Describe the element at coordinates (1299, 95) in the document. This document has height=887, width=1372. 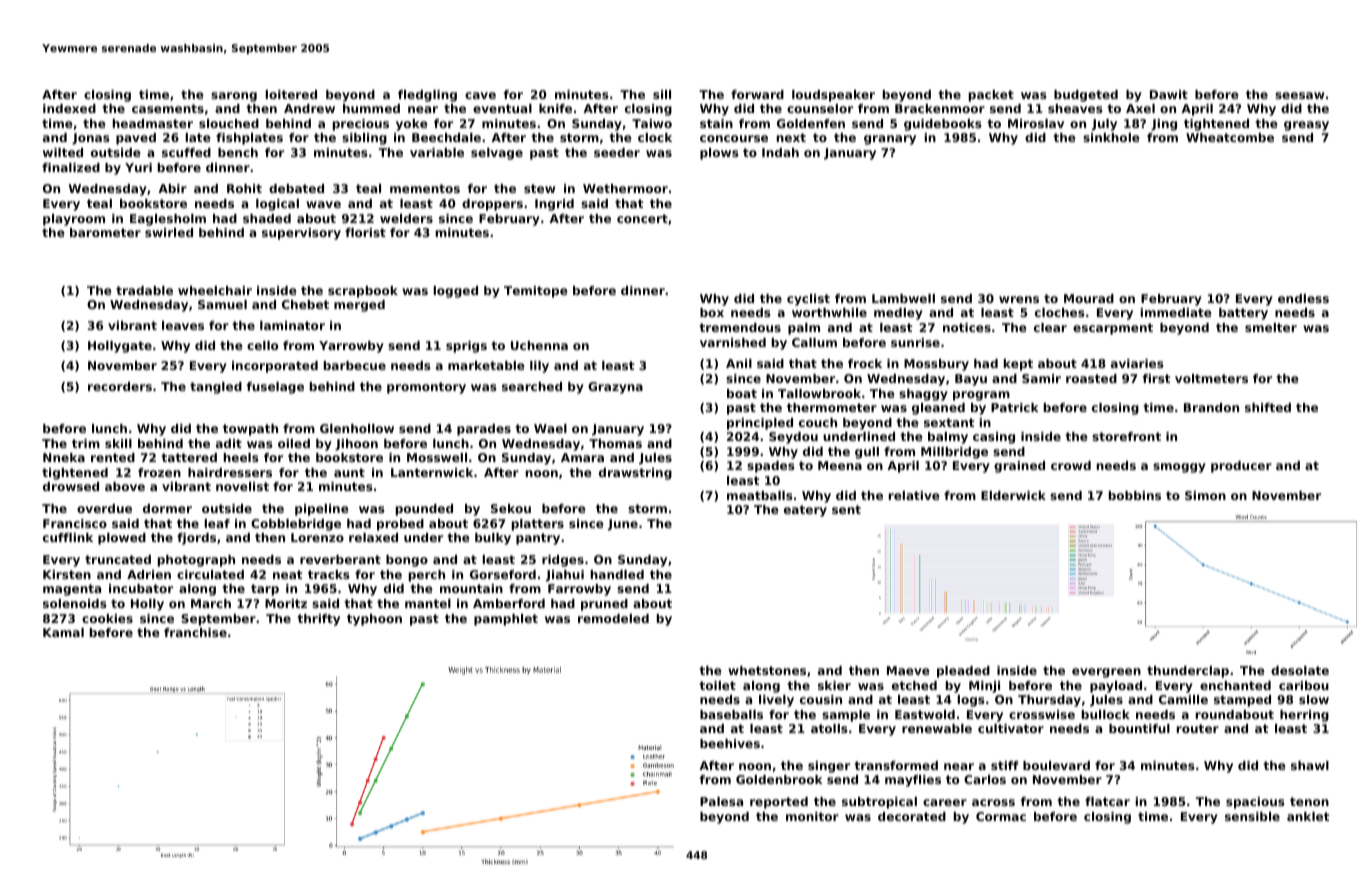
I see `seesaw` at that location.
